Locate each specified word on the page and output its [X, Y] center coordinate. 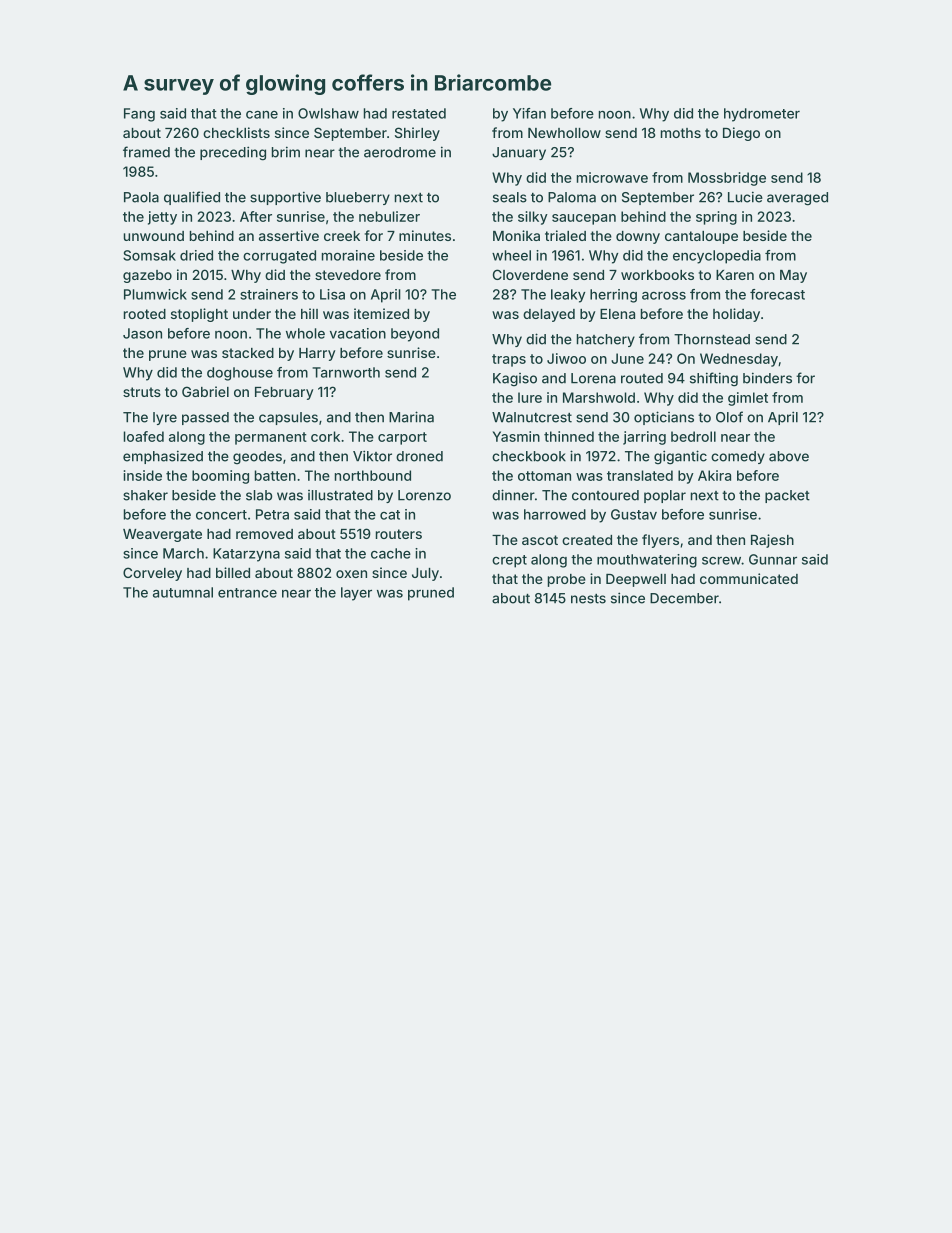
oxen [351, 574]
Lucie [745, 197]
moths [681, 133]
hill [309, 313]
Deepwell [636, 580]
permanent [271, 438]
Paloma [572, 197]
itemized [381, 313]
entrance [247, 593]
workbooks [657, 275]
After [256, 216]
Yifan [529, 113]
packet [787, 496]
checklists [236, 132]
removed [264, 534]
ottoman [544, 476]
